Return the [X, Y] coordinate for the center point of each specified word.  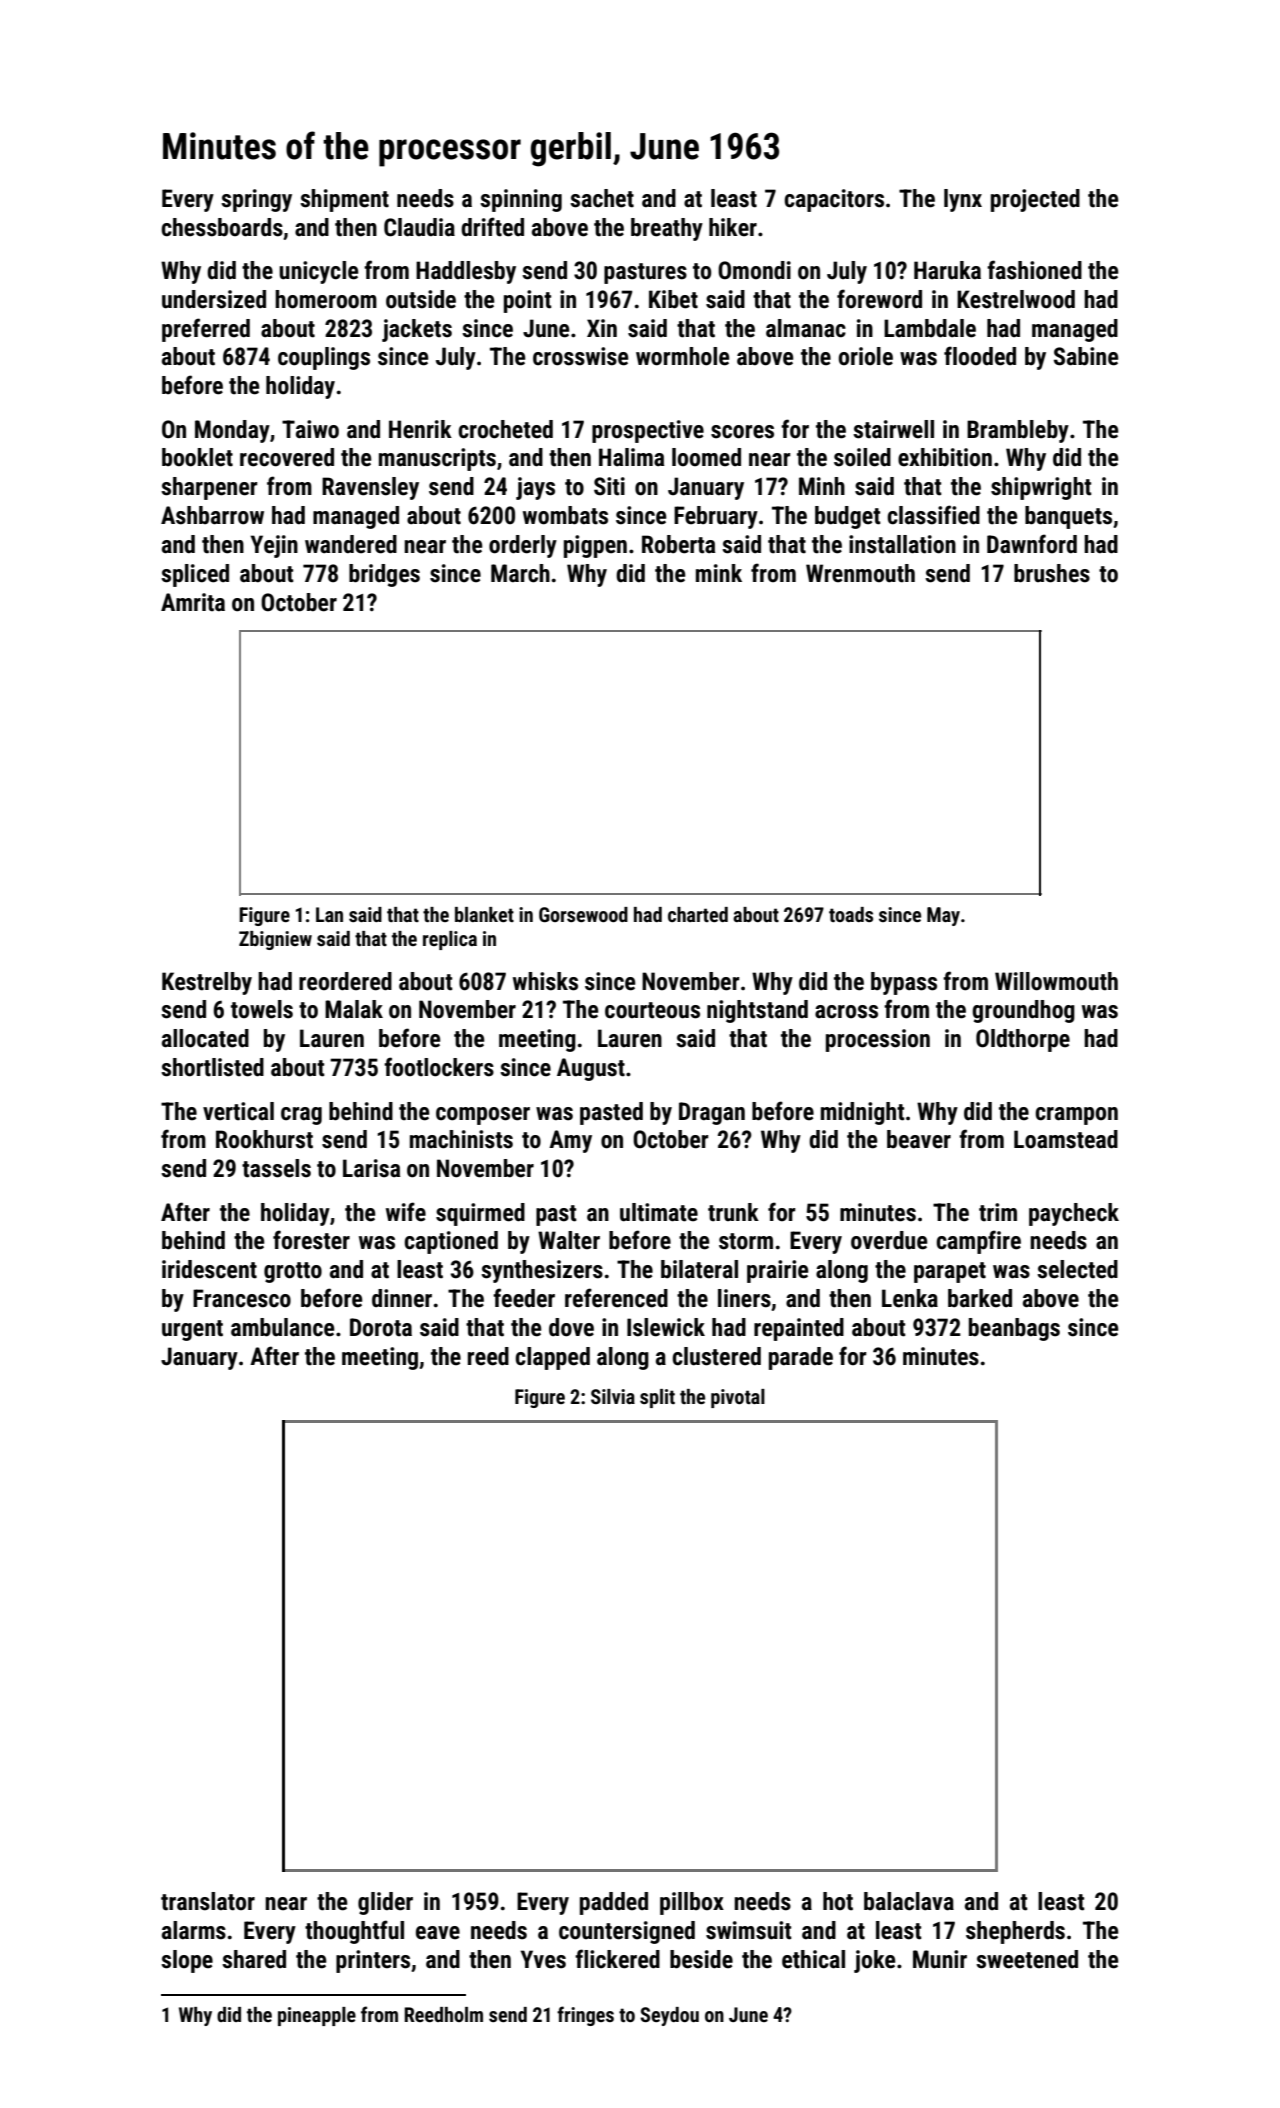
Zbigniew [275, 940]
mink [719, 573]
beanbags [1014, 1329]
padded [614, 1903]
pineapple [317, 2016]
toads [851, 914]
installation [902, 544]
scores [742, 432]
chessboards [222, 227]
